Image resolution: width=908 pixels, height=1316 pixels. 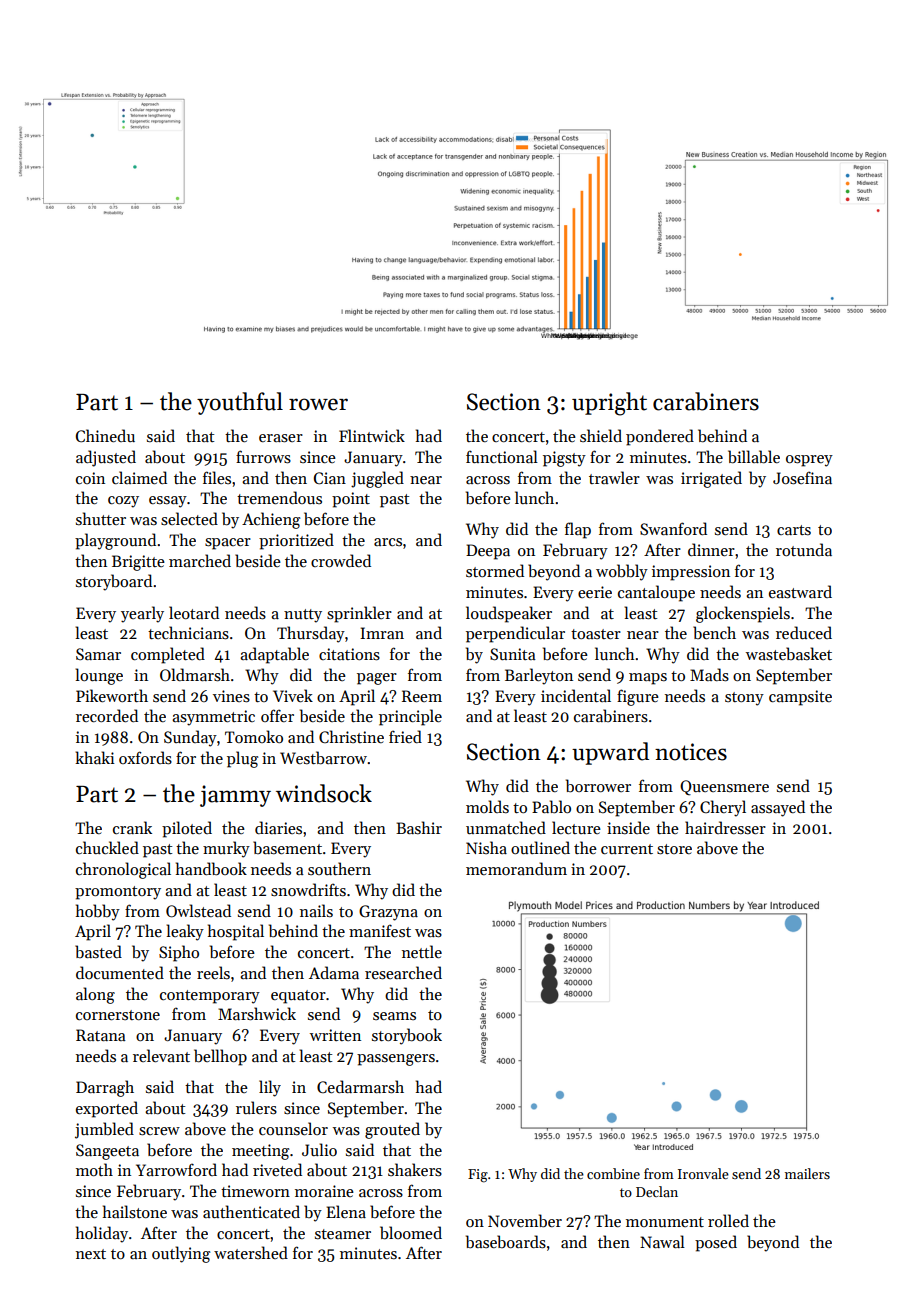 I want to click on seams, so click(x=394, y=1016).
